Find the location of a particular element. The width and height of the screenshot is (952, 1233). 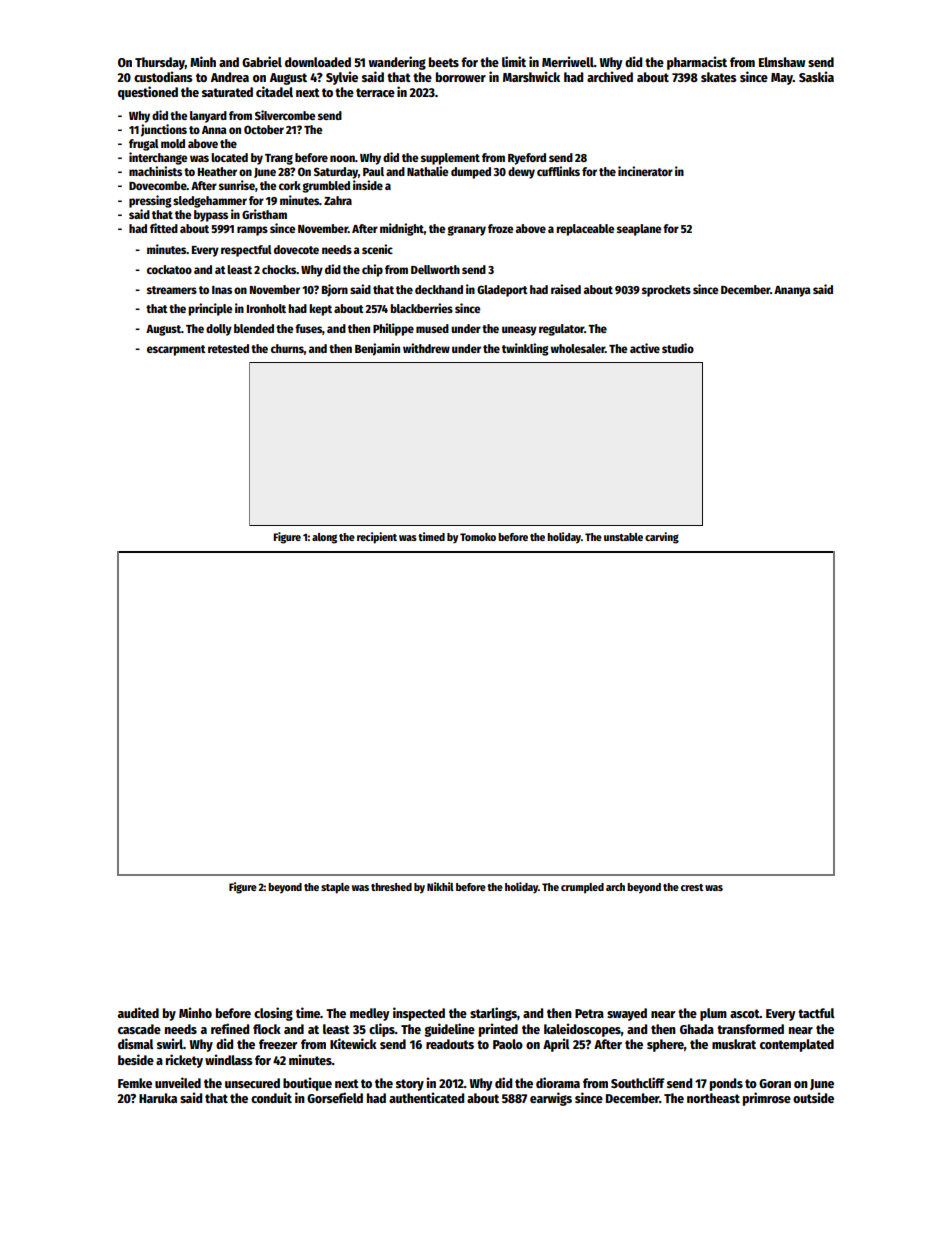

threshed is located at coordinates (391, 887).
